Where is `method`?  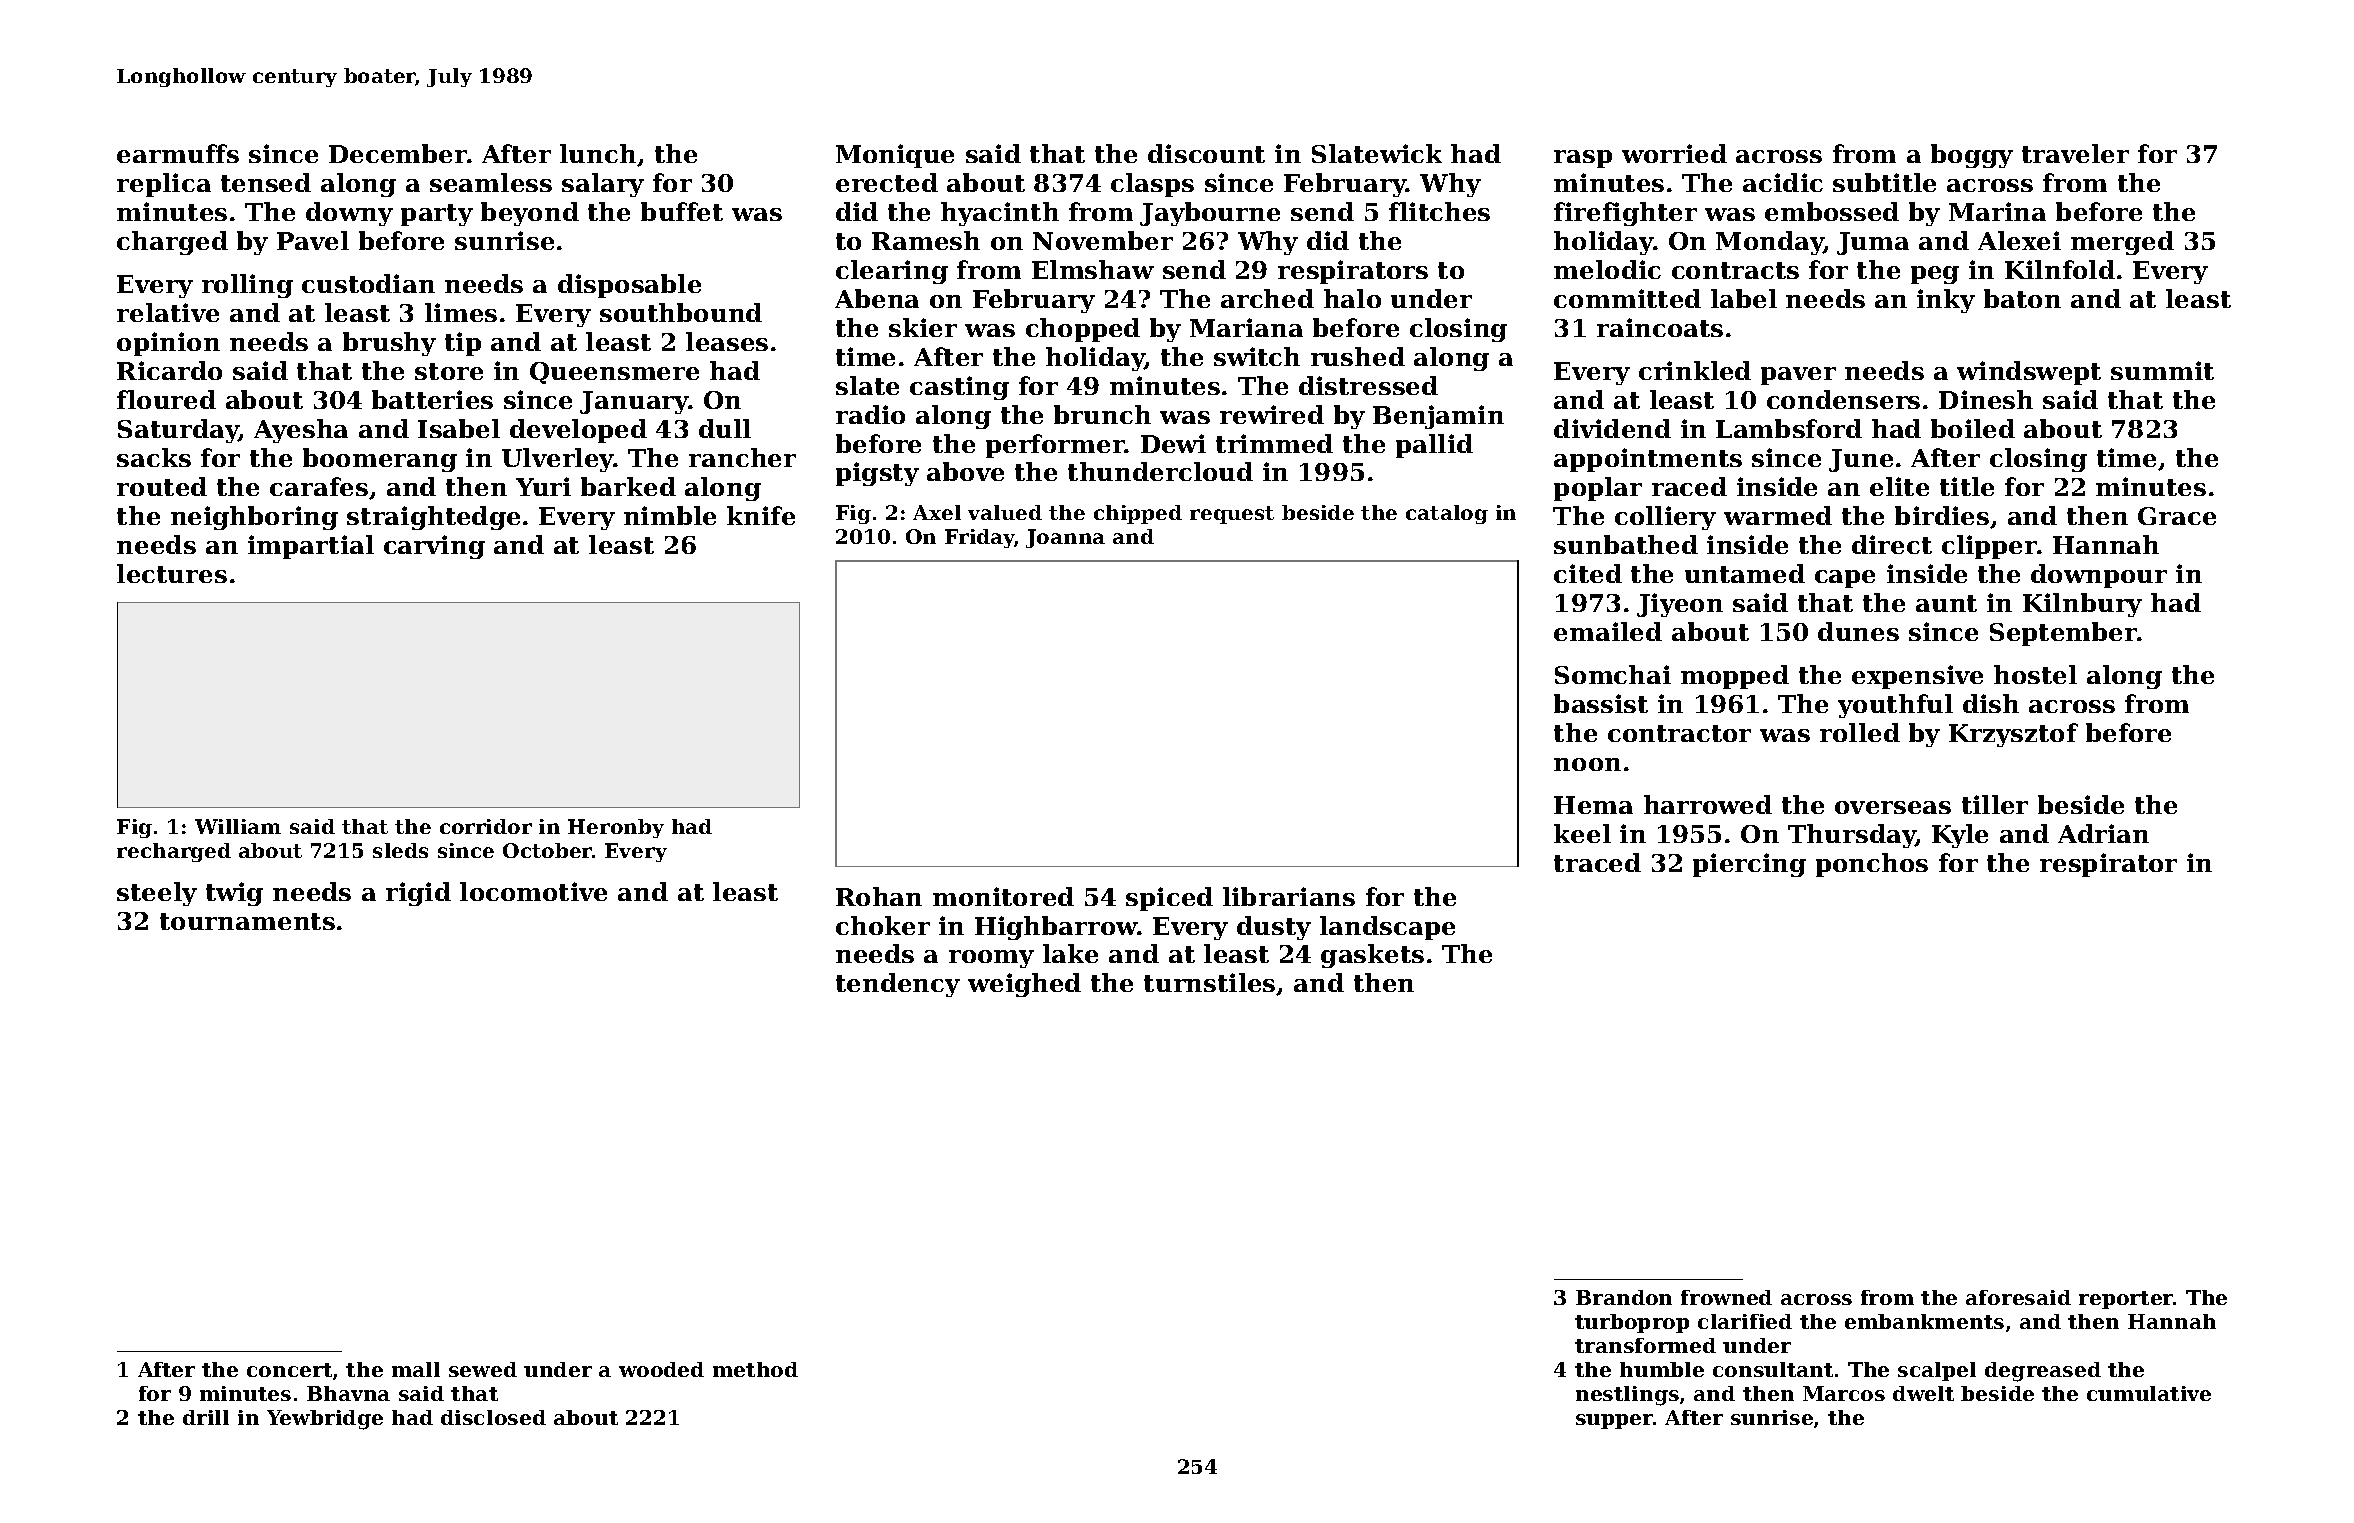
method is located at coordinates (755, 1369).
